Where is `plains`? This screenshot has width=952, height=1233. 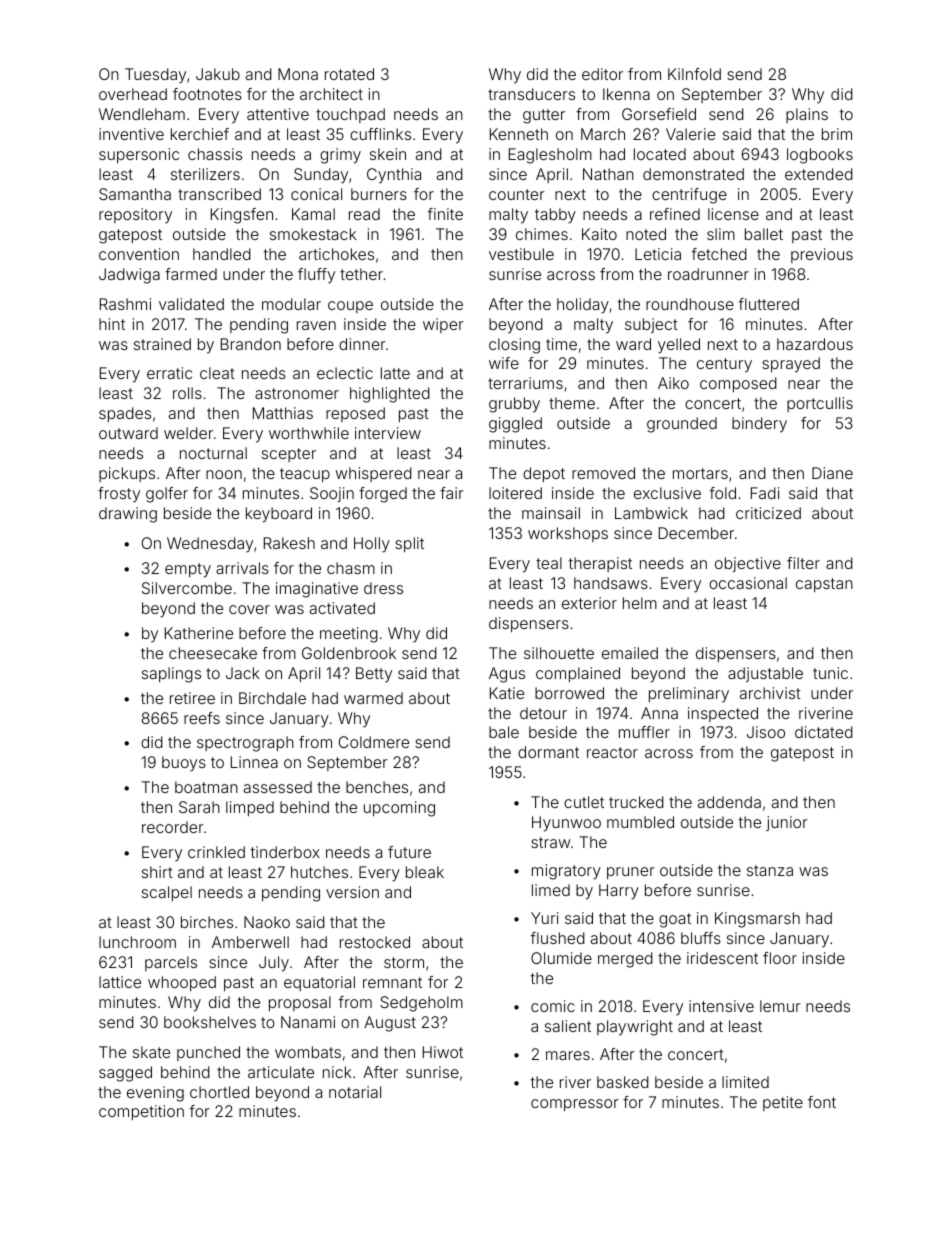 plains is located at coordinates (807, 115).
